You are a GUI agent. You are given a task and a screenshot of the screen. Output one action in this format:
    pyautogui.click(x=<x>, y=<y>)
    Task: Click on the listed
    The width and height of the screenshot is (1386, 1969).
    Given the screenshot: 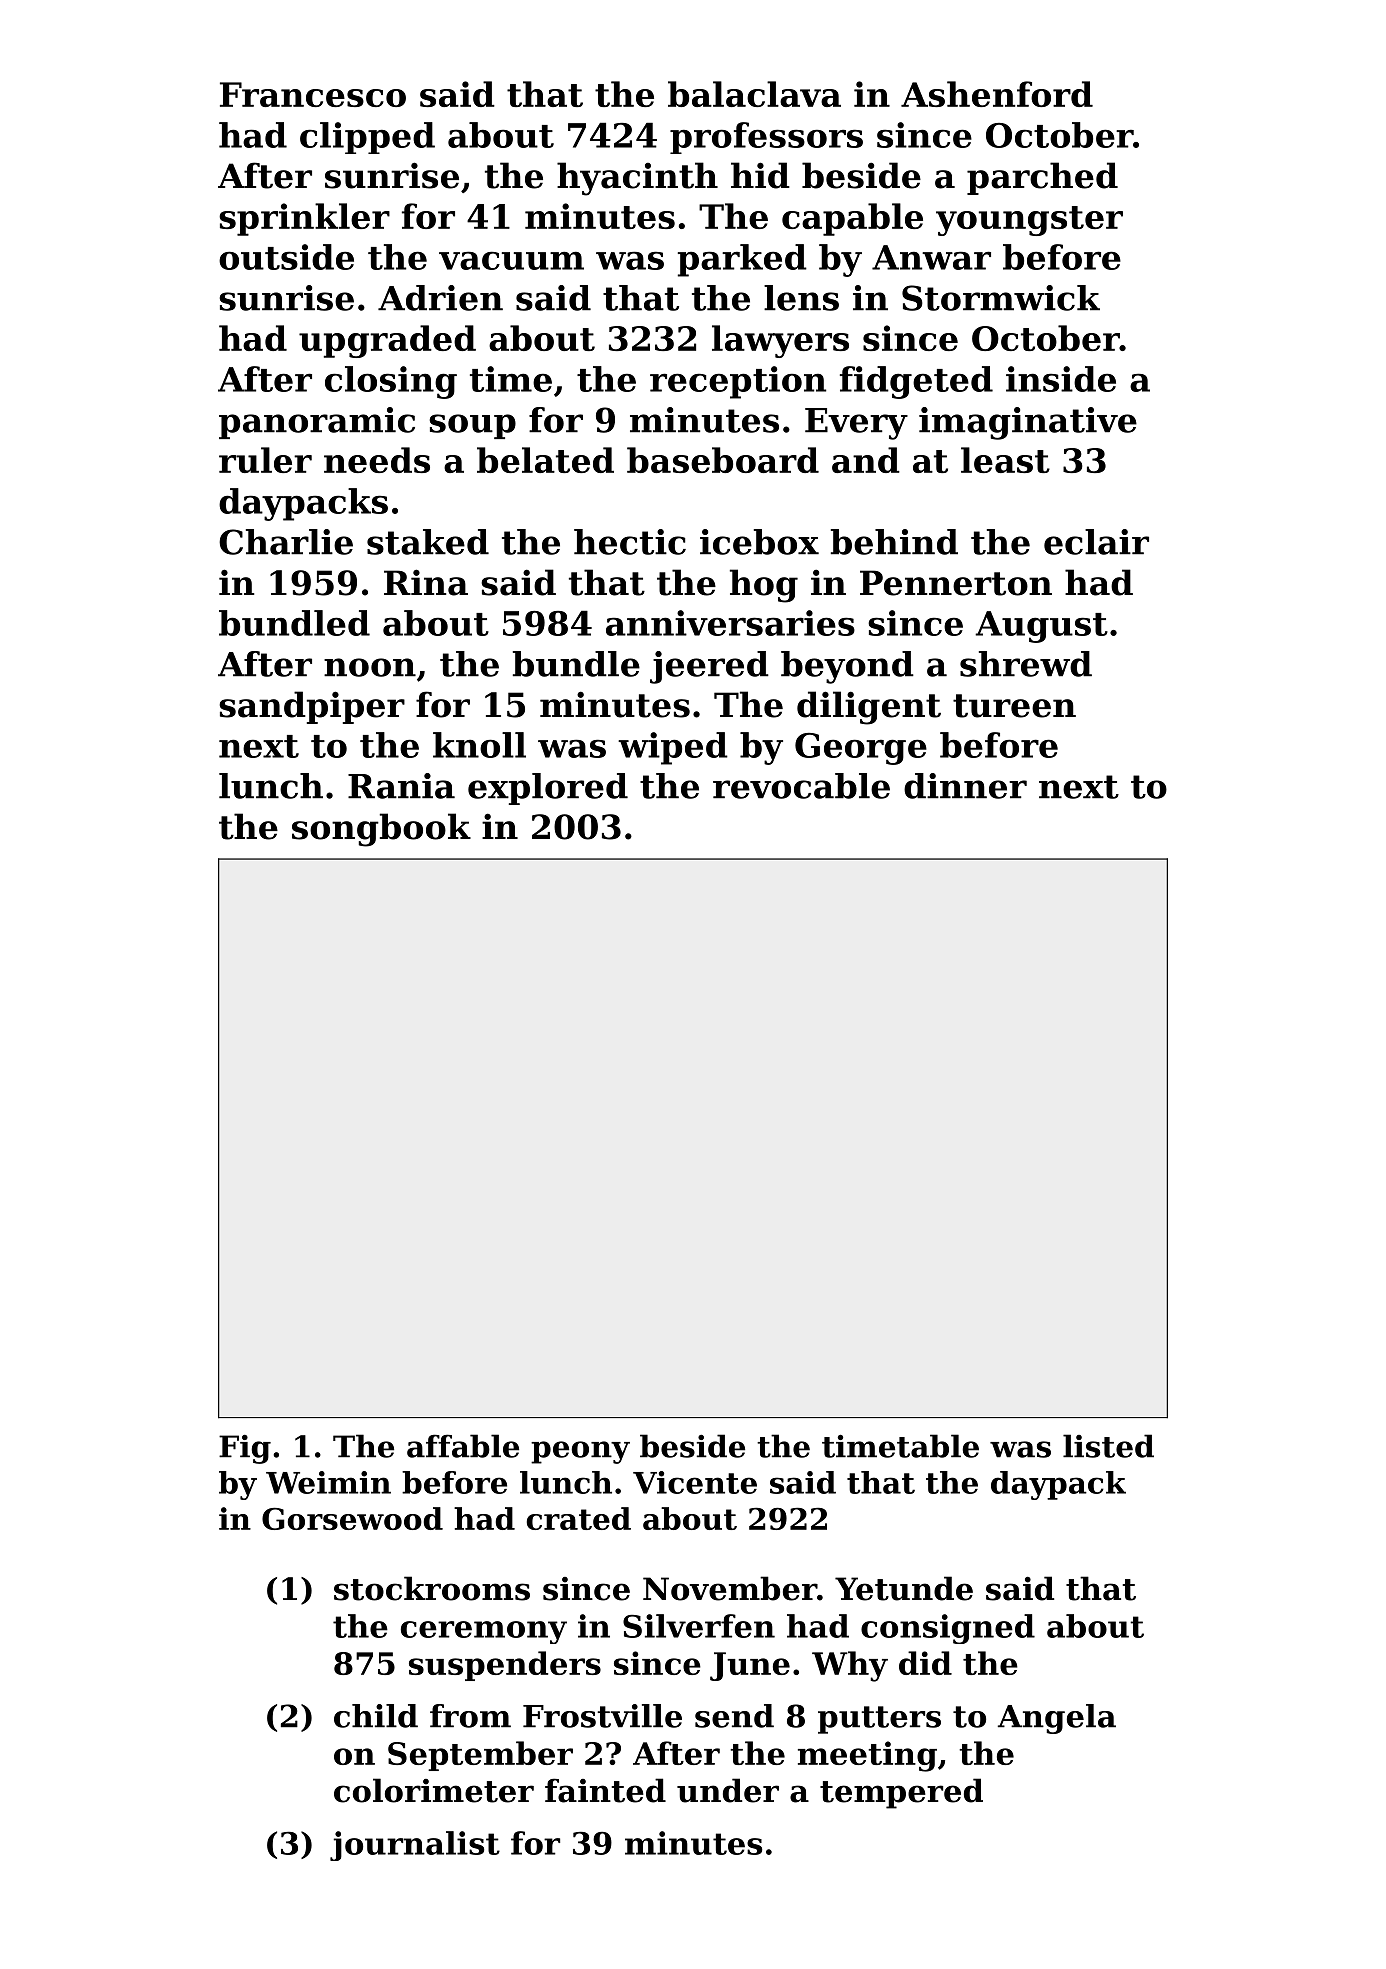 What is the action you would take?
    pyautogui.click(x=1108, y=1446)
